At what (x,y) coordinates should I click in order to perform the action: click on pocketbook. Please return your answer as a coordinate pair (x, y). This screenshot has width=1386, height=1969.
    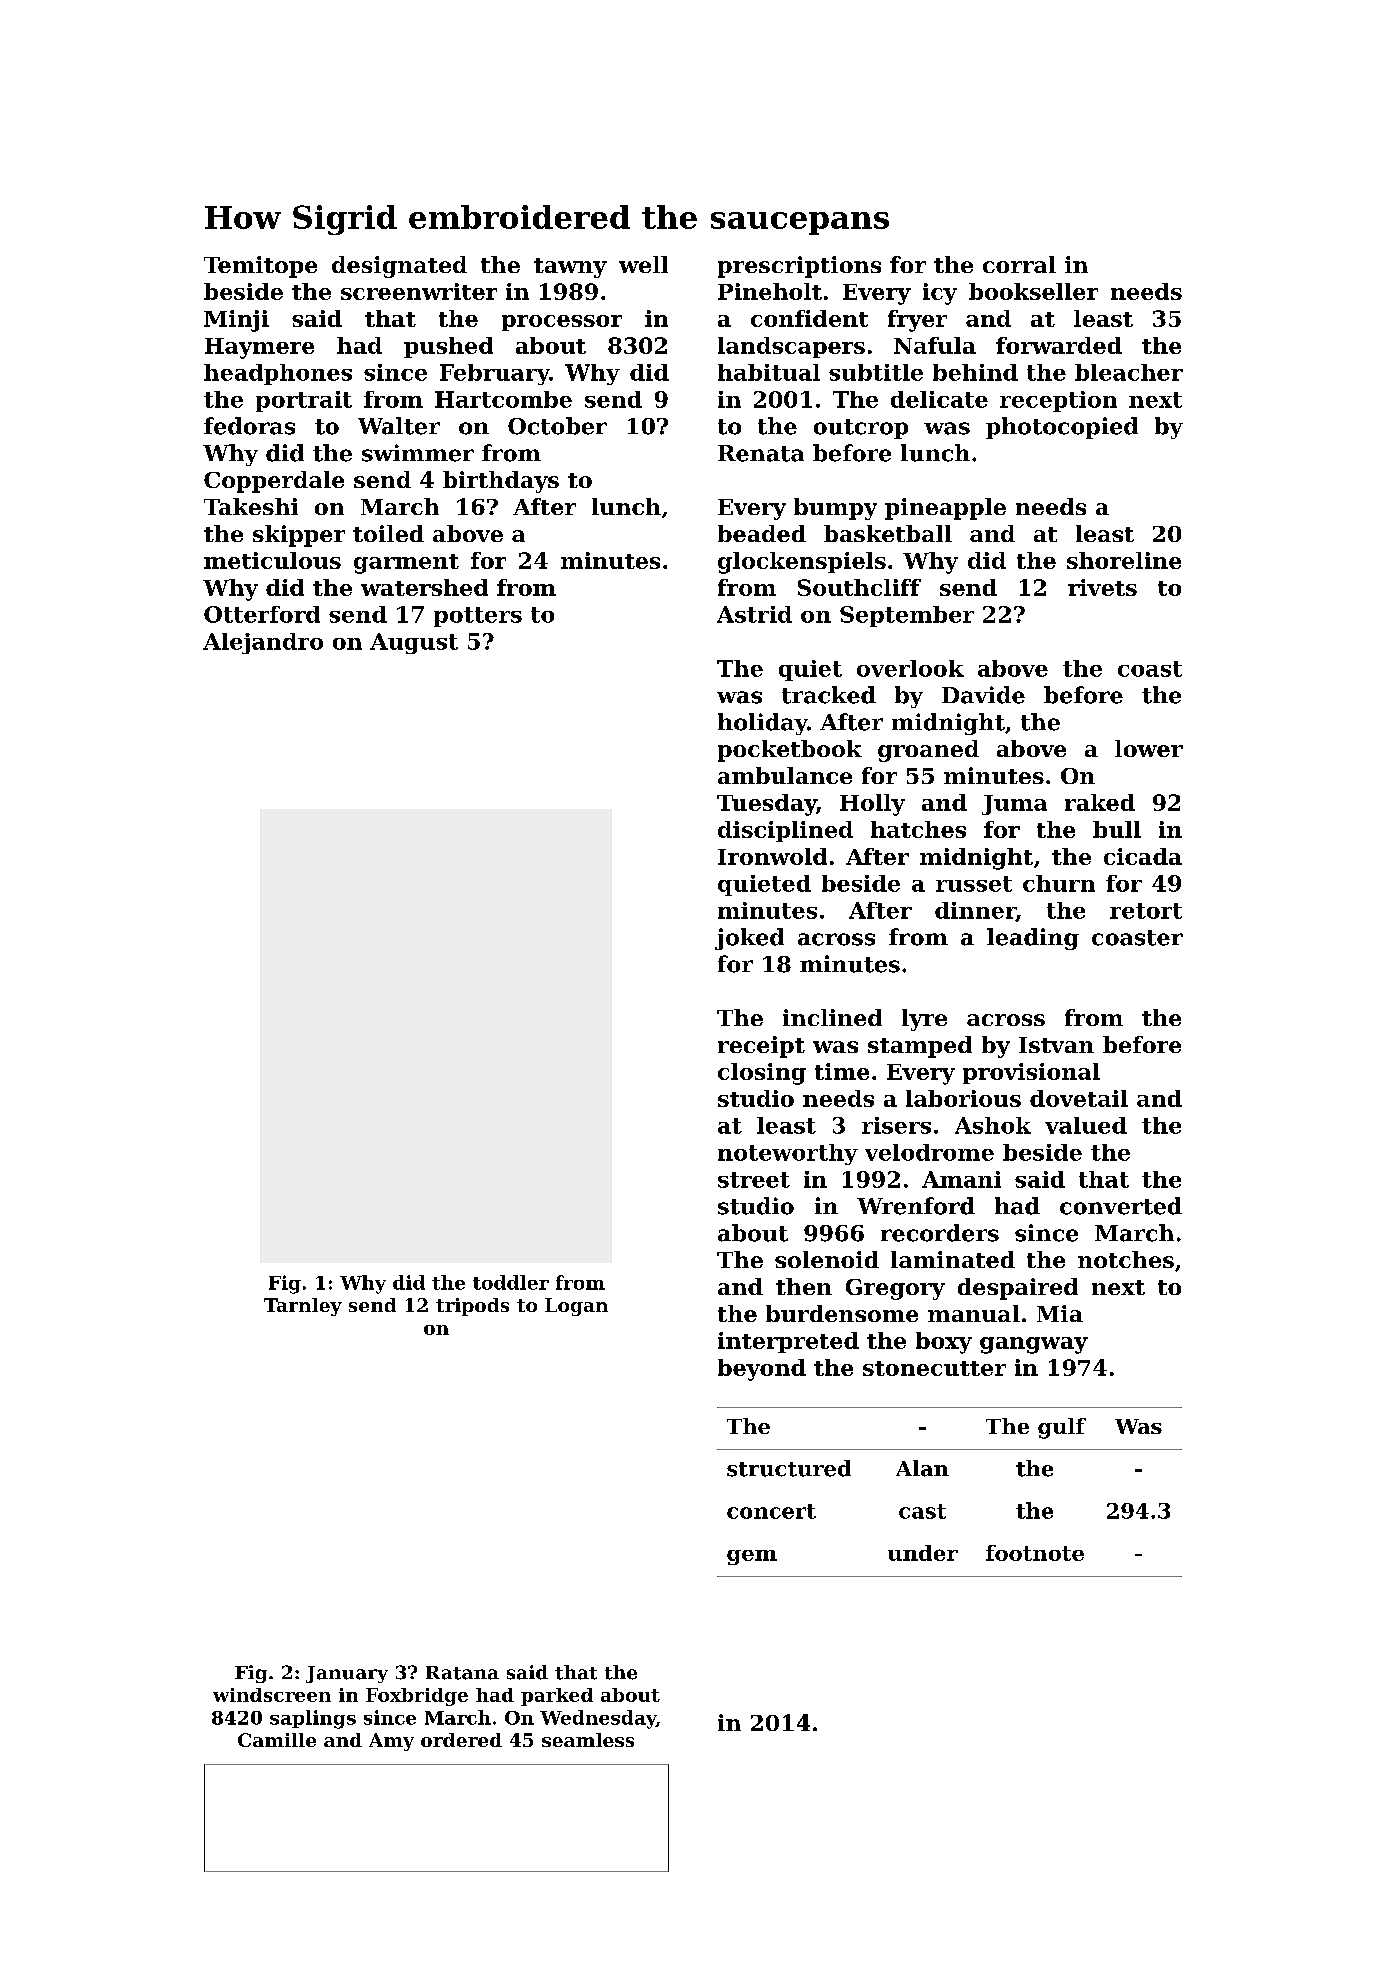
    Looking at the image, I should click on (790, 751).
